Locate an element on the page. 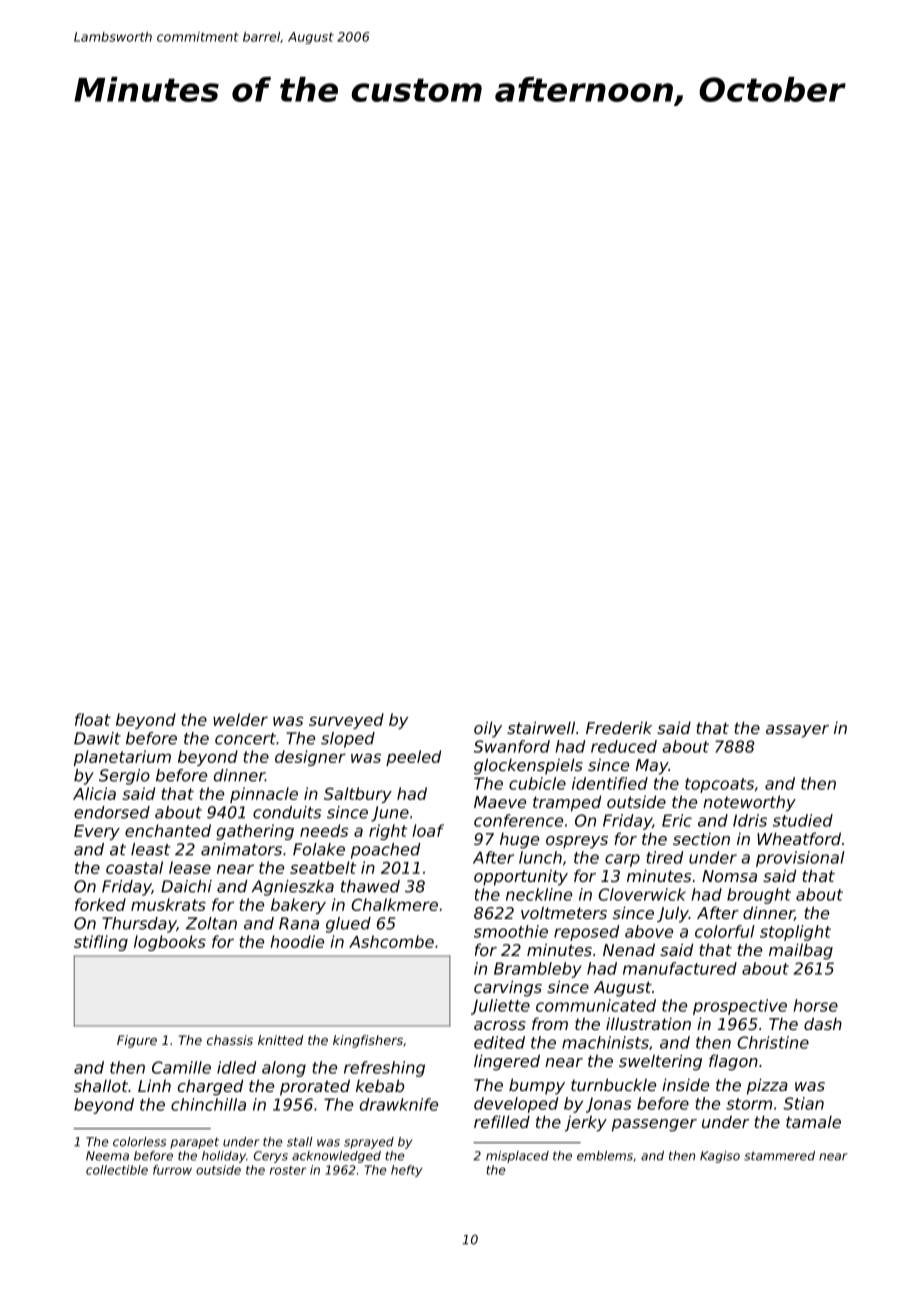 Image resolution: width=924 pixels, height=1314 pixels. kingfishers is located at coordinates (368, 1041).
